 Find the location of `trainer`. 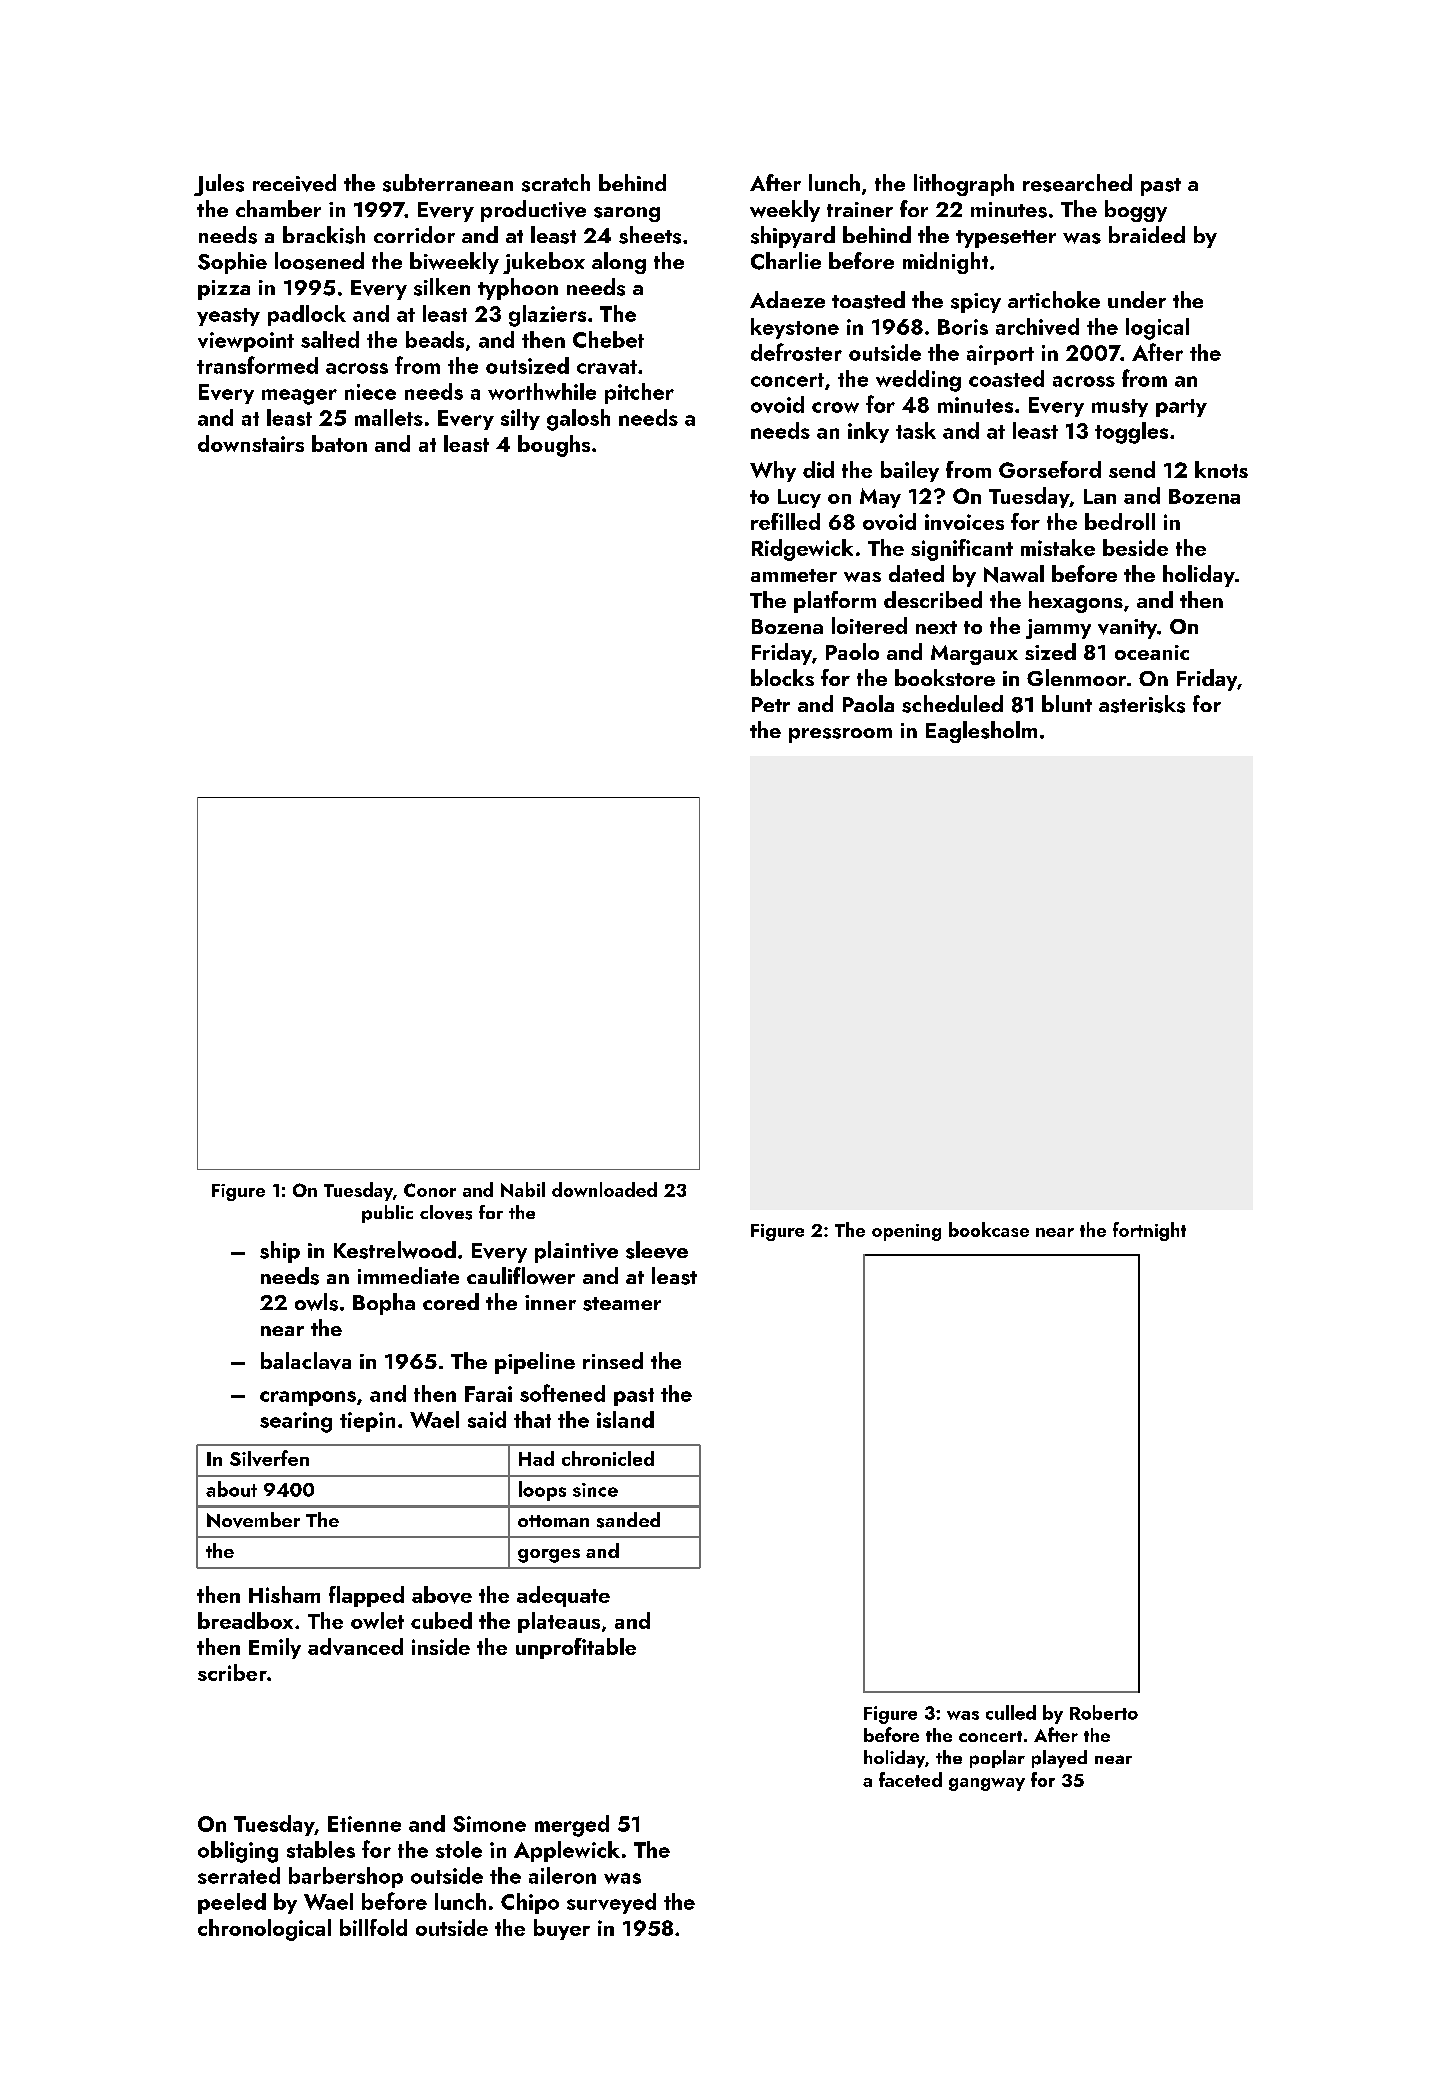

trainer is located at coordinates (860, 209).
